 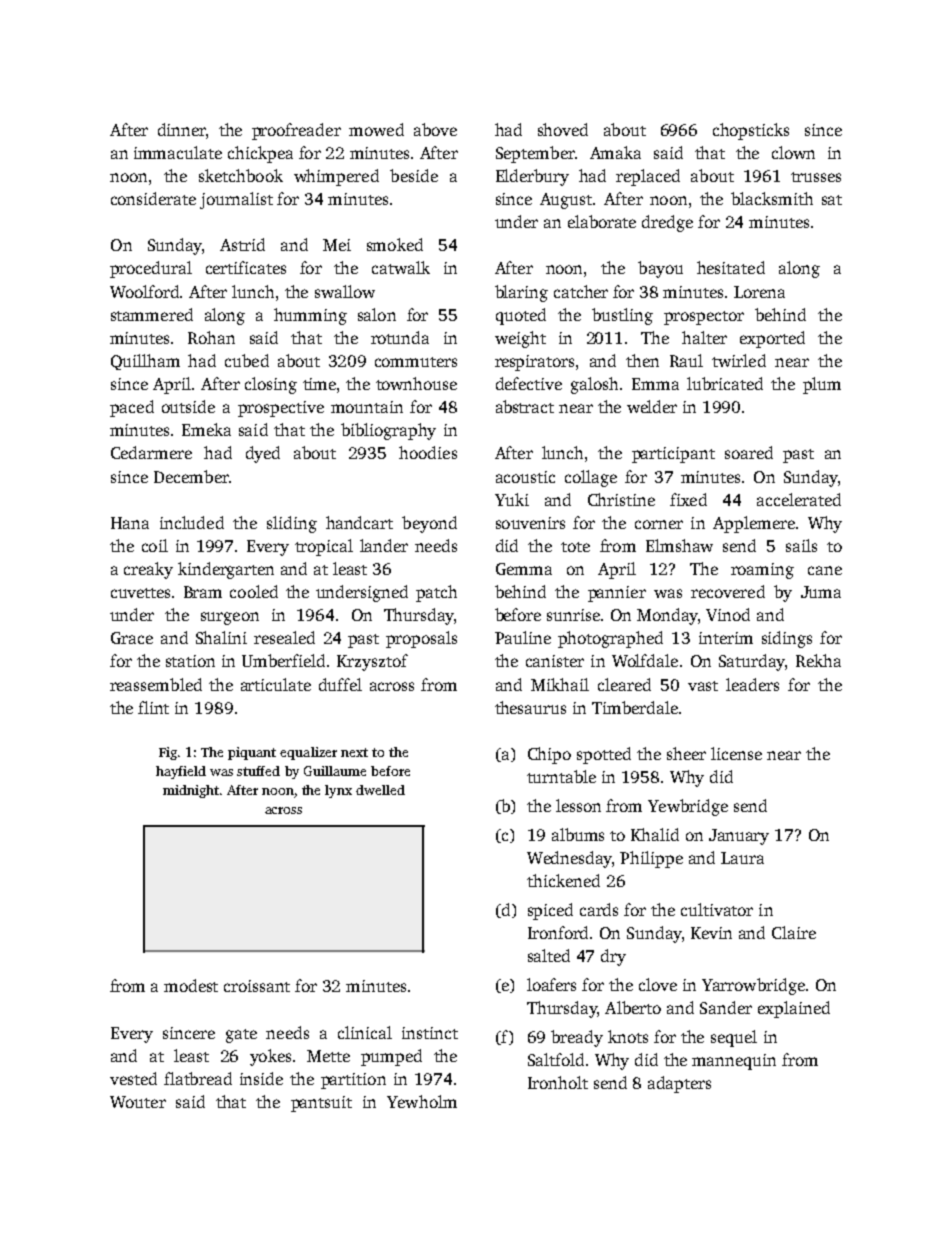 What do you see at coordinates (772, 198) in the screenshot?
I see `blacksmith` at bounding box center [772, 198].
